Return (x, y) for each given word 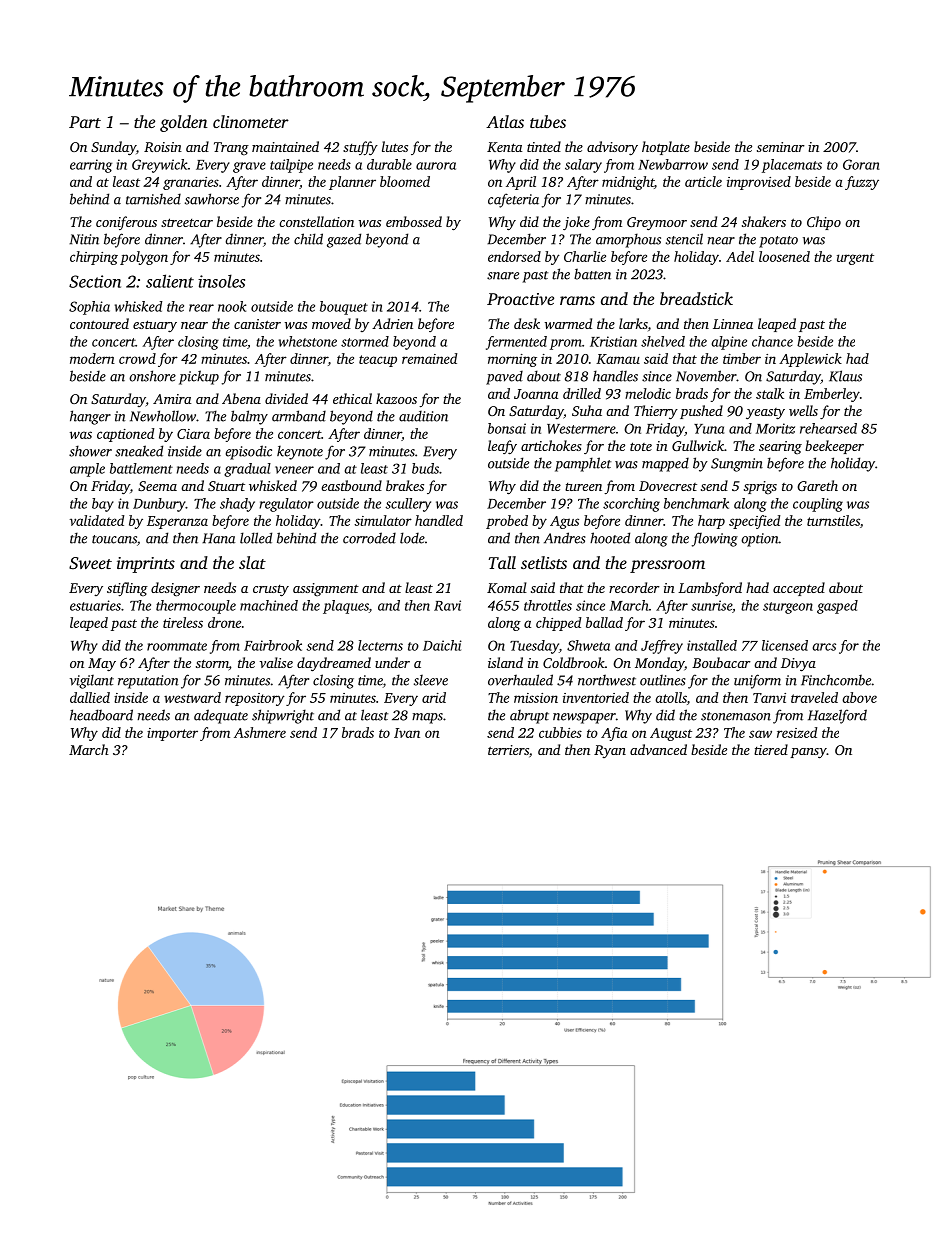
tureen (583, 487)
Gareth (817, 485)
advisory (612, 148)
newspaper (584, 718)
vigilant (92, 682)
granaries (191, 183)
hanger (90, 417)
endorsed (514, 256)
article (703, 181)
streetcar (187, 222)
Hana (218, 538)
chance (772, 341)
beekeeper (834, 447)
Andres (565, 538)
